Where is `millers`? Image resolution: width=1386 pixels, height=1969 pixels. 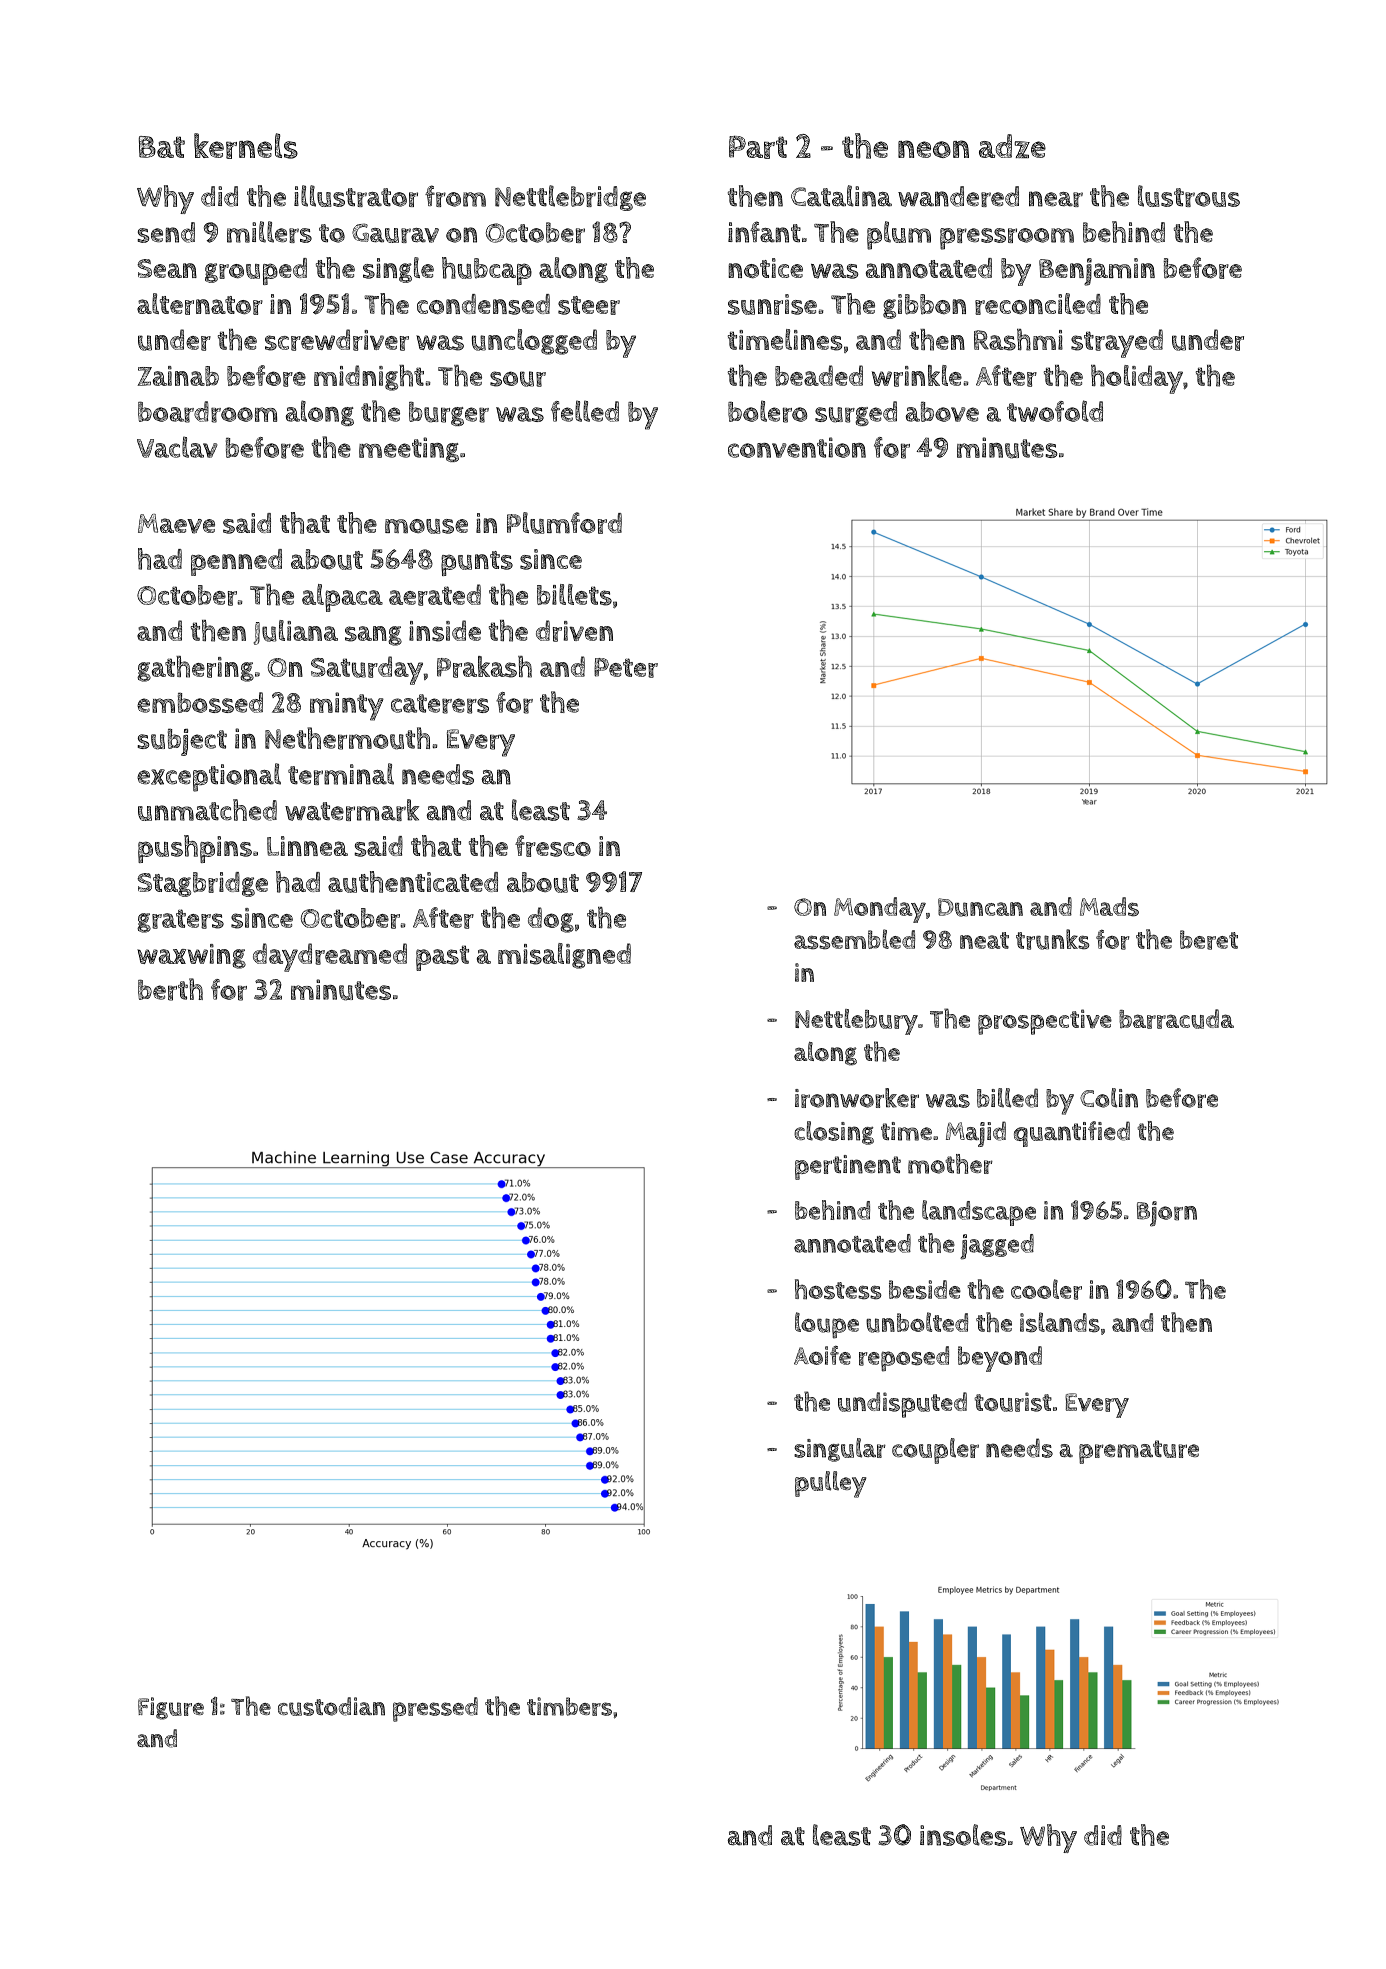
millers is located at coordinates (269, 232).
